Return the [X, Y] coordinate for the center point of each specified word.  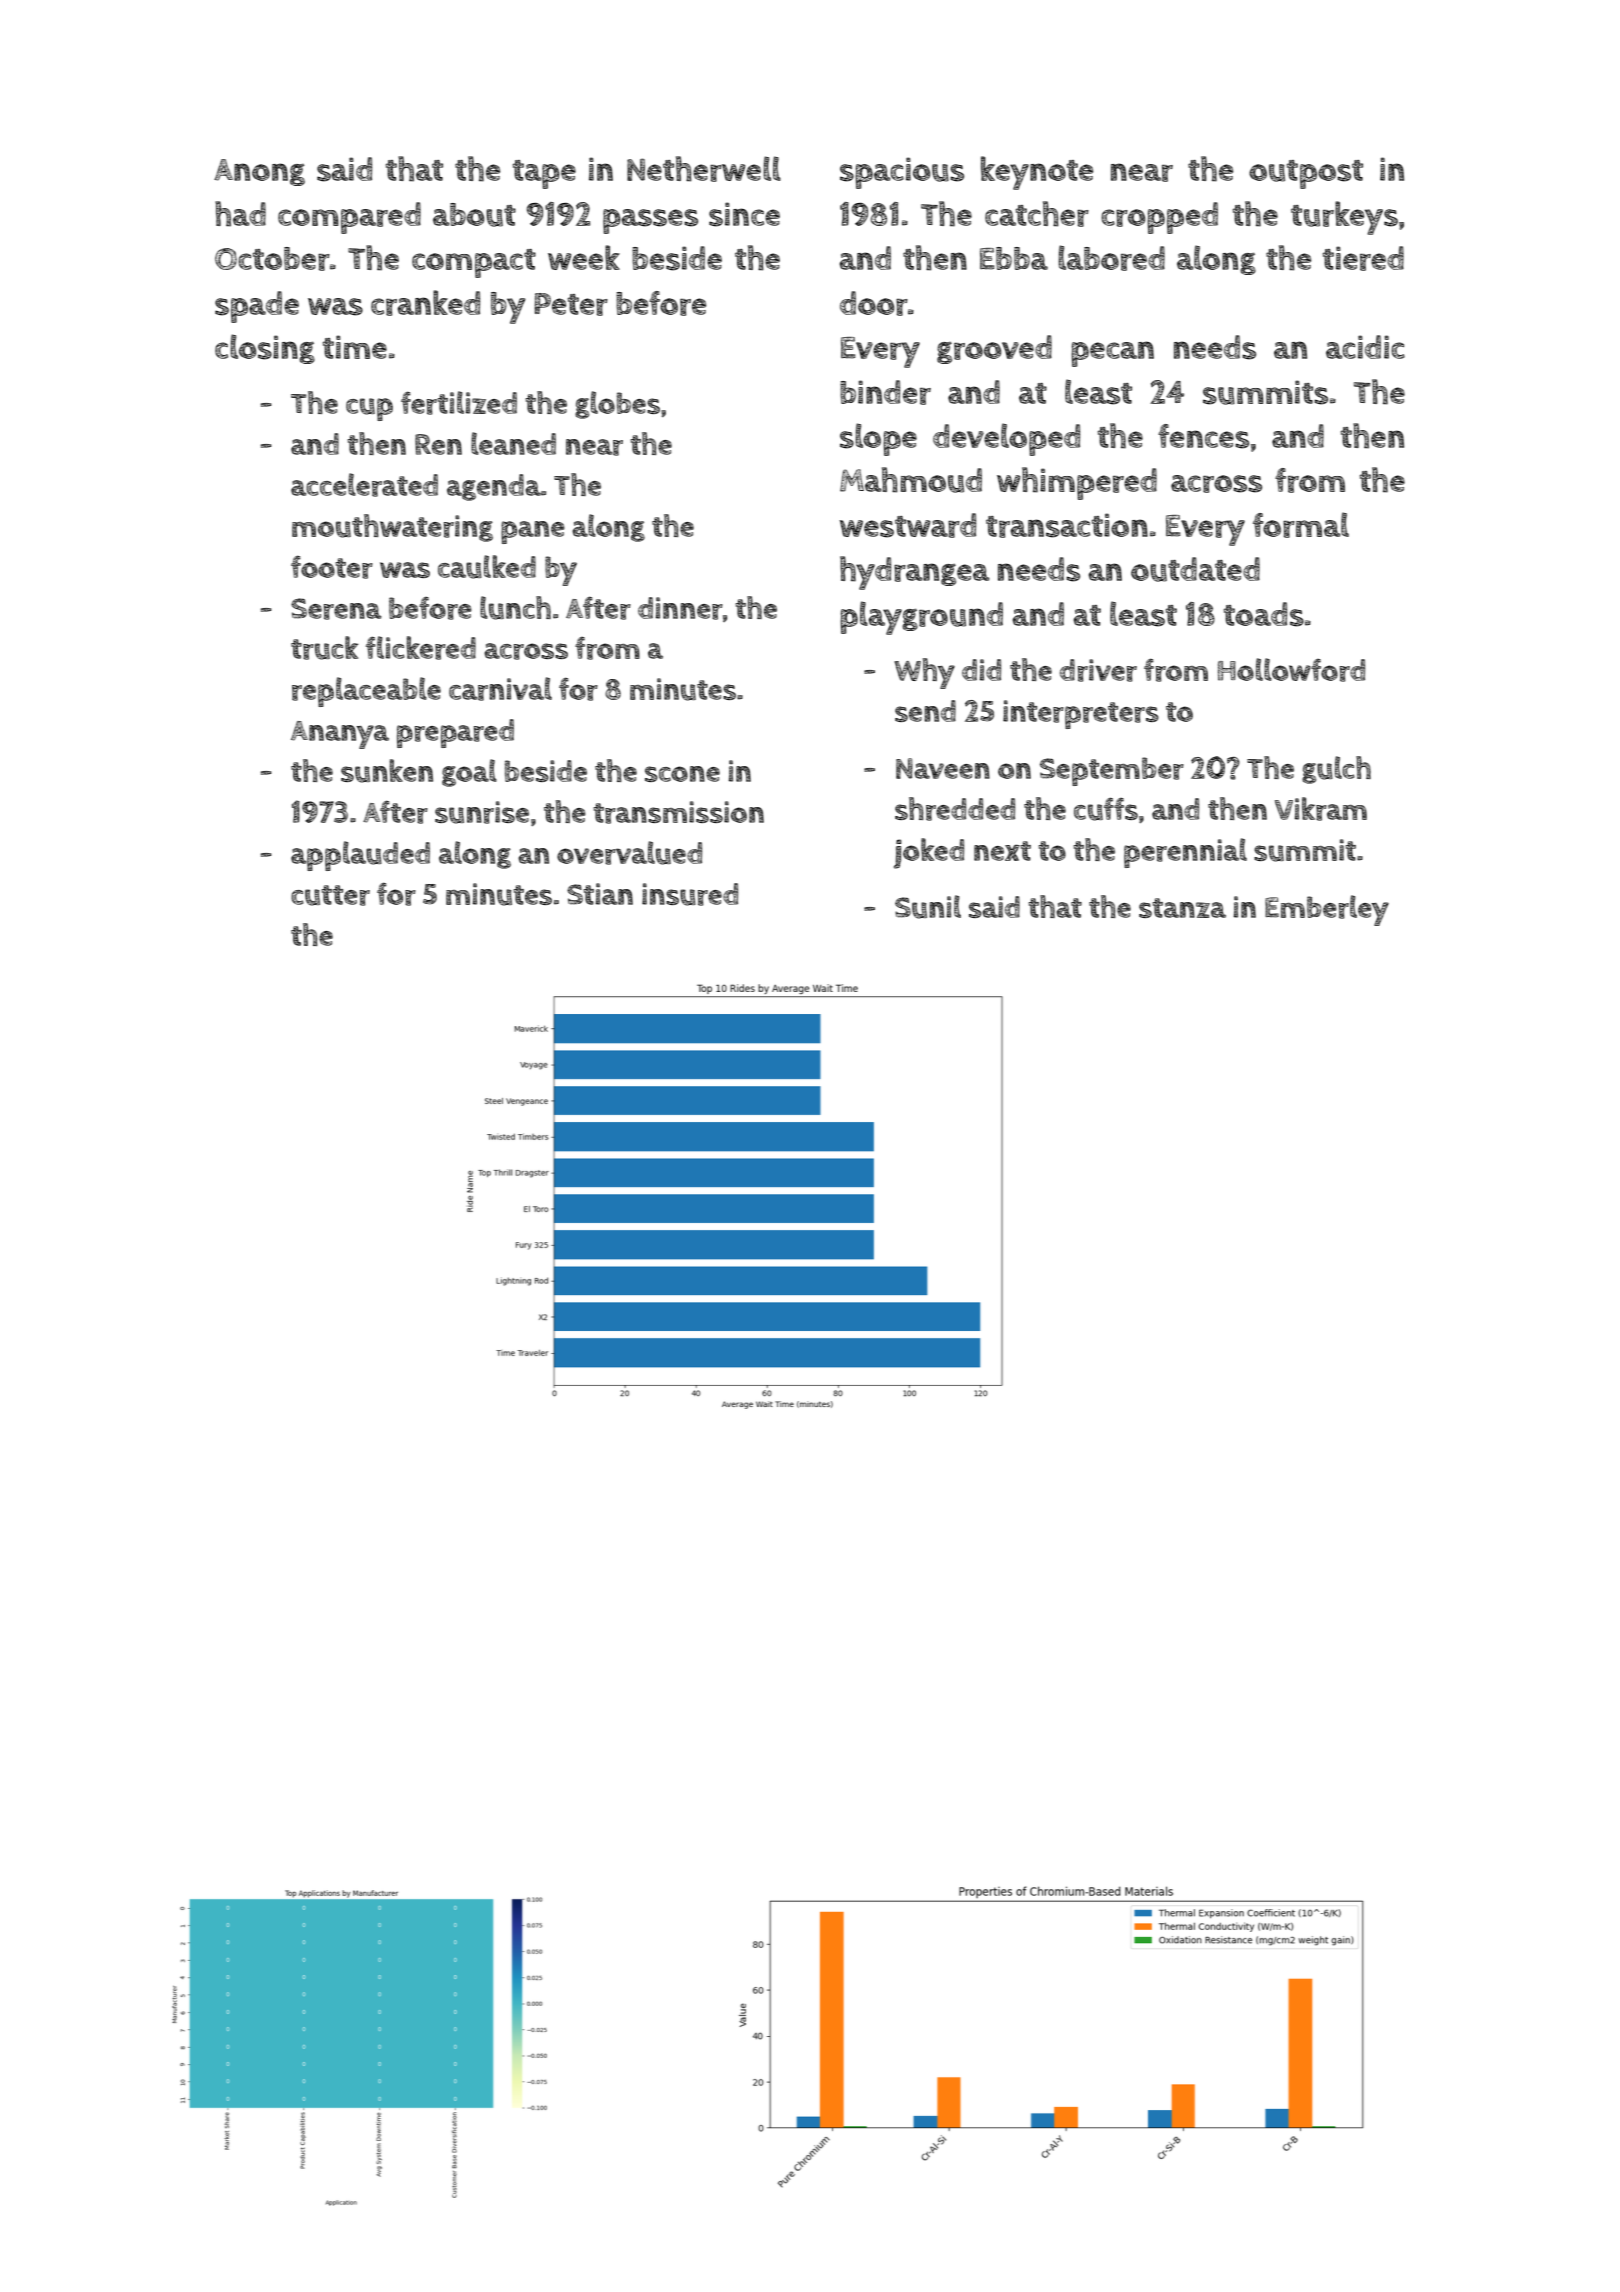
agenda [494, 487]
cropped [1159, 218]
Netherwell [704, 169]
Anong [259, 172]
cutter [330, 895]
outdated [1195, 569]
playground [921, 618]
